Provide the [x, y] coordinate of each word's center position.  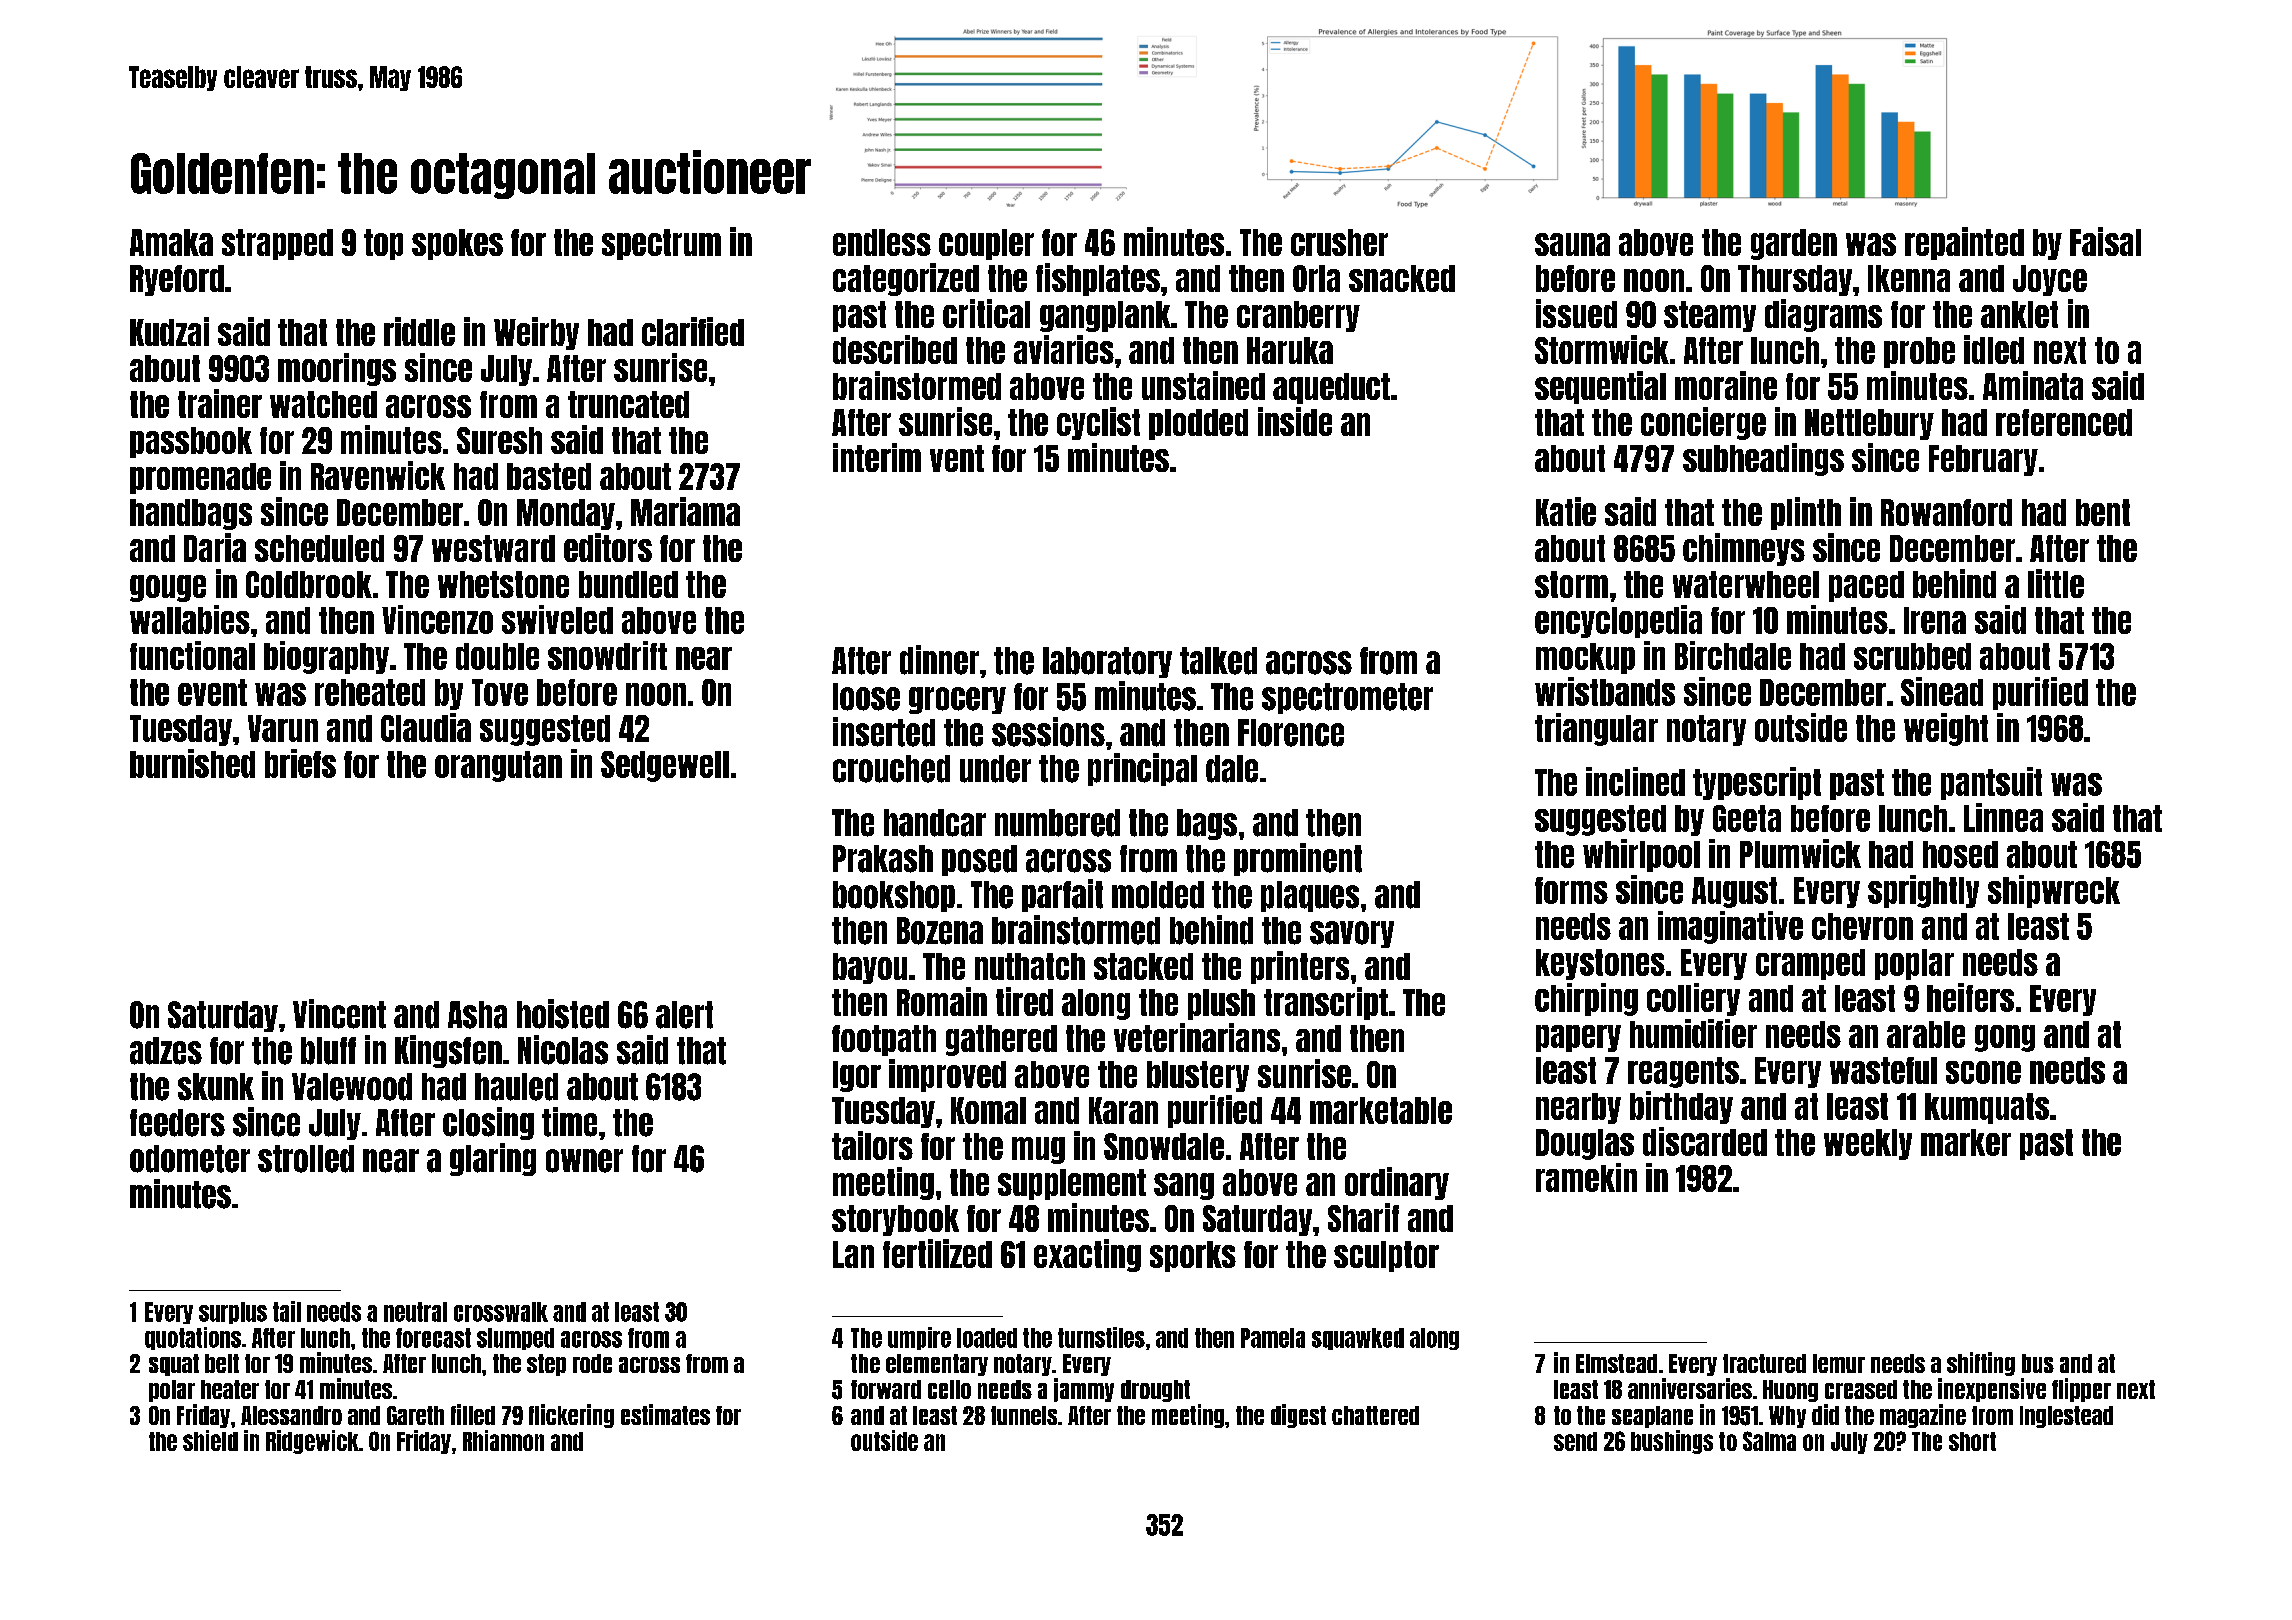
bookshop [894, 896]
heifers [1970, 997]
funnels [1024, 1415]
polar [172, 1391]
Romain [942, 1001]
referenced [2064, 422]
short [1972, 1441]
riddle [419, 331]
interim [877, 457]
